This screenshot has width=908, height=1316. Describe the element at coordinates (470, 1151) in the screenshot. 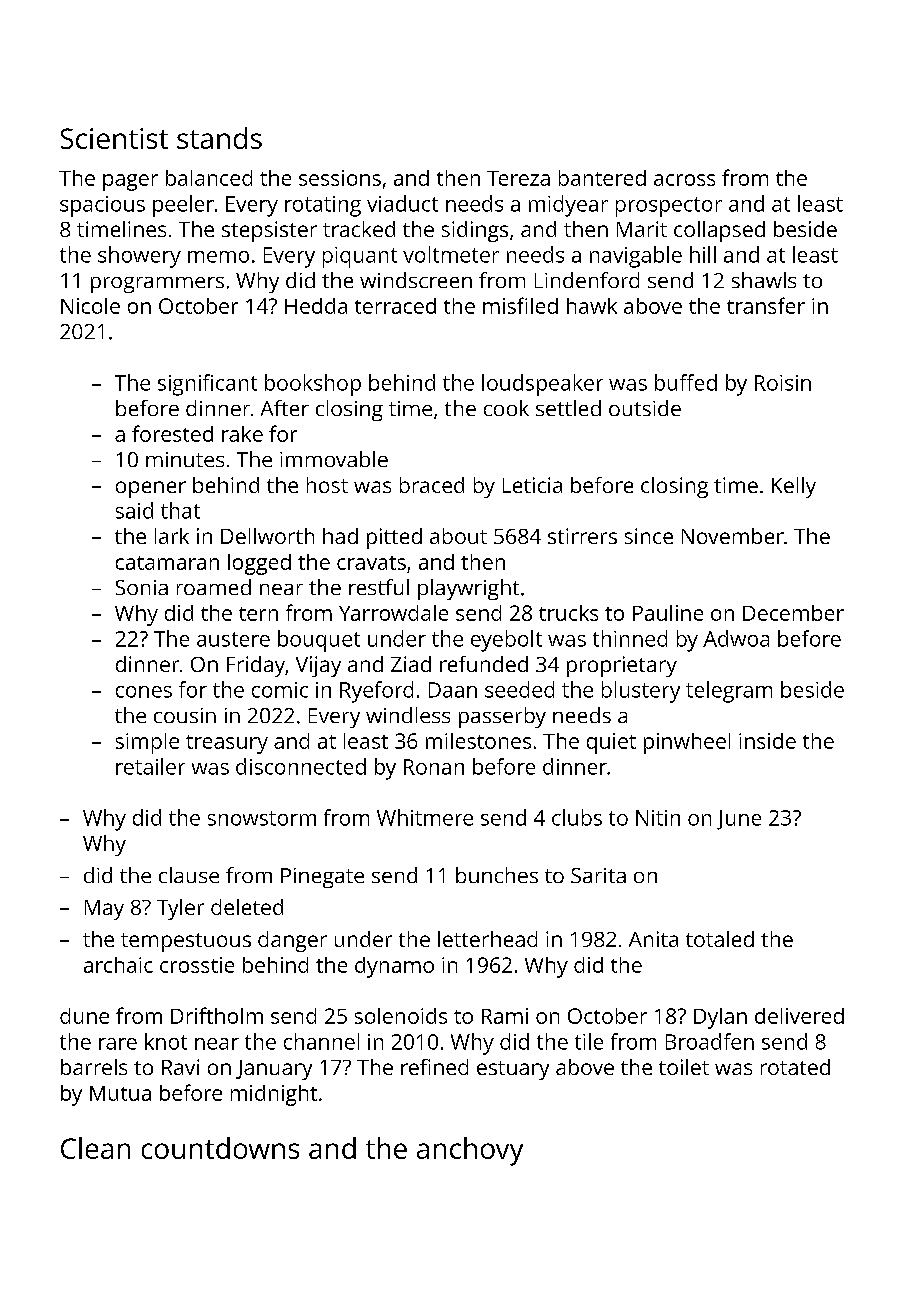

I see `anchovy` at that location.
